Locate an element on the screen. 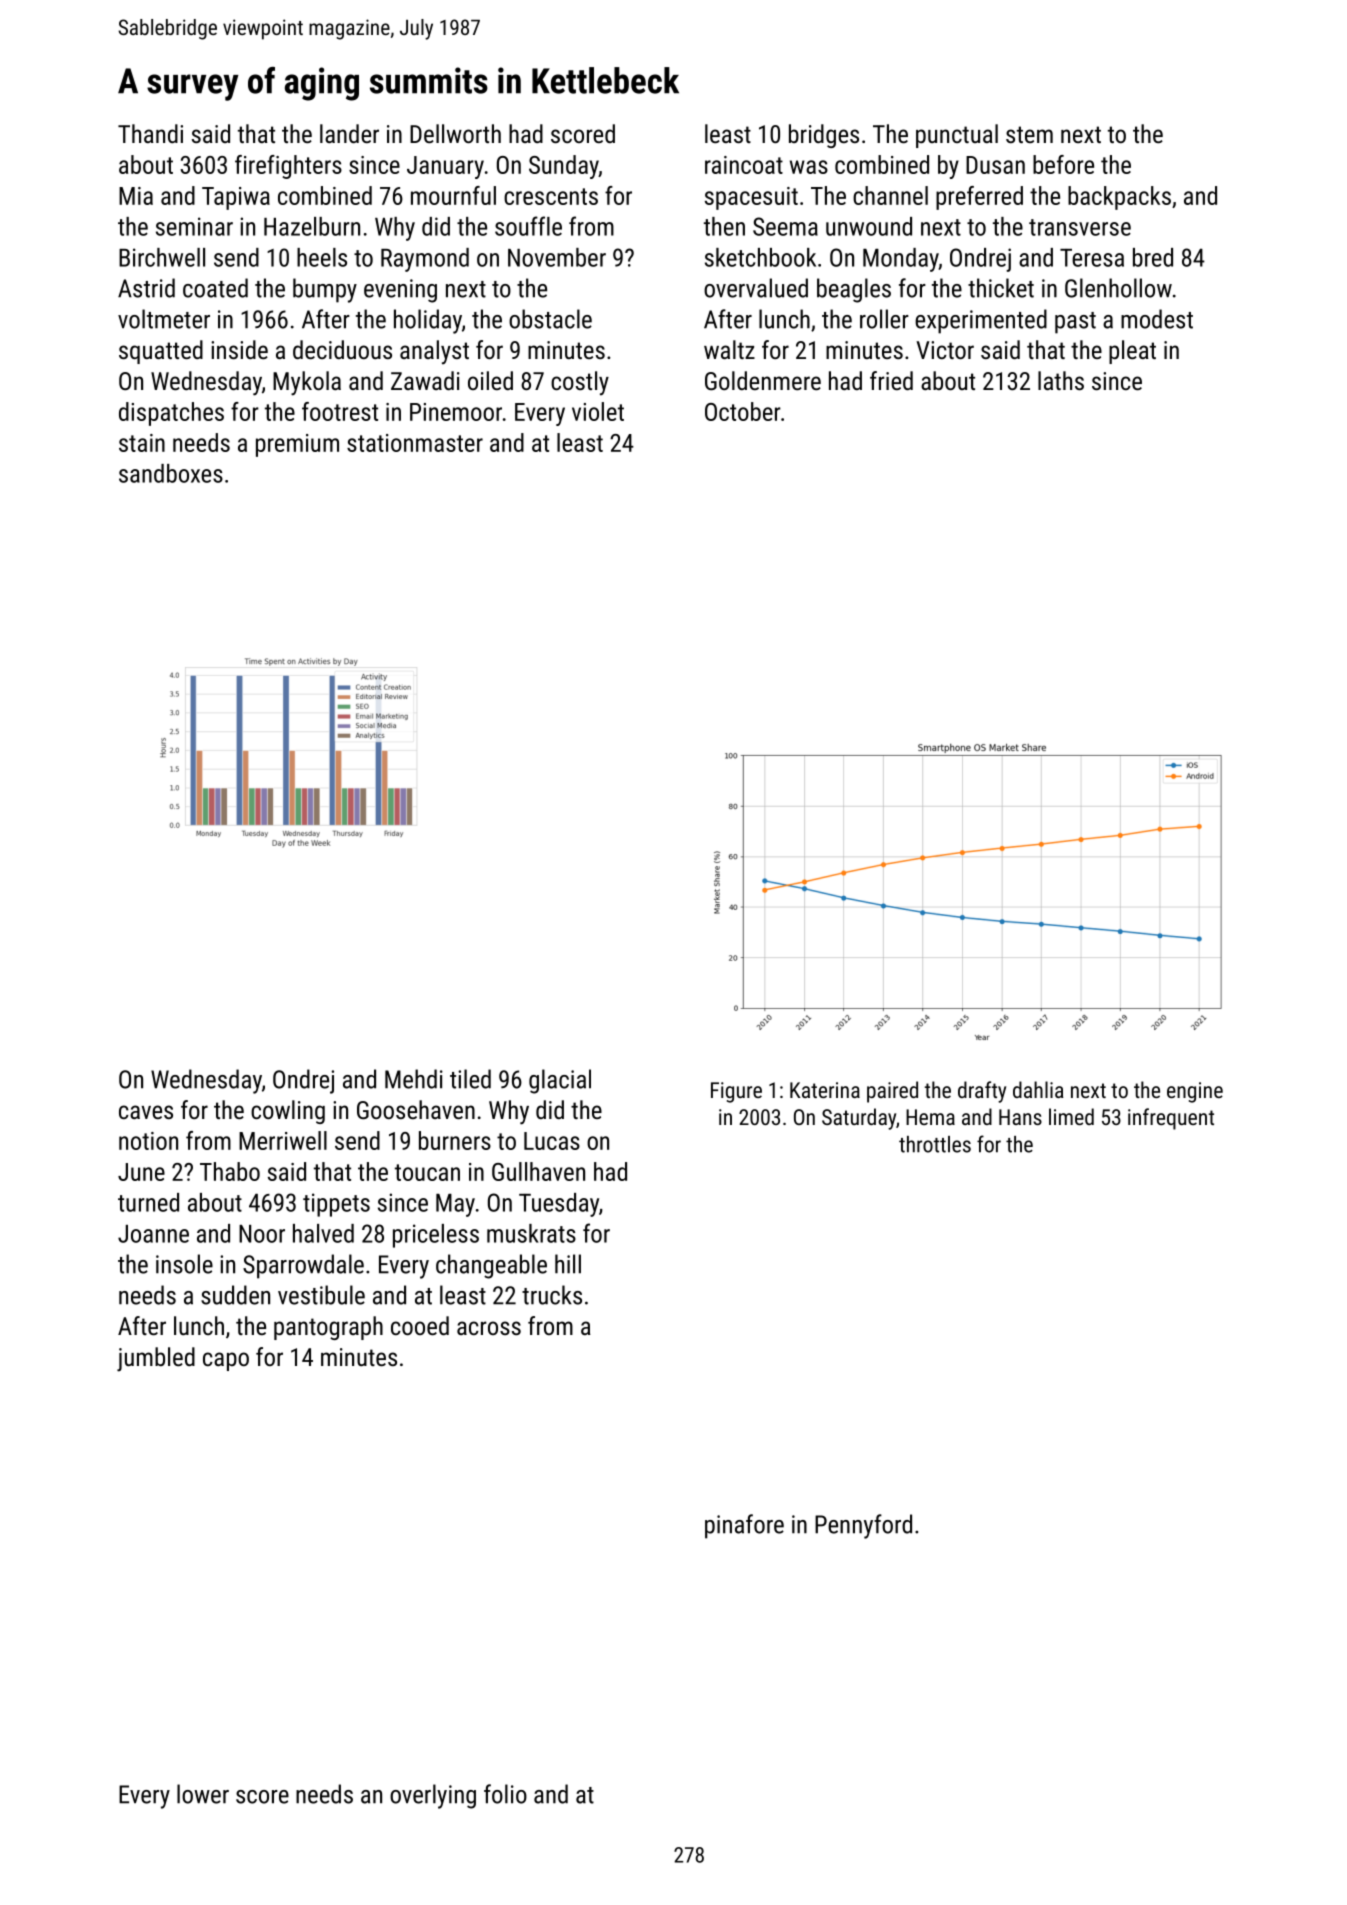  lower is located at coordinates (203, 1794).
